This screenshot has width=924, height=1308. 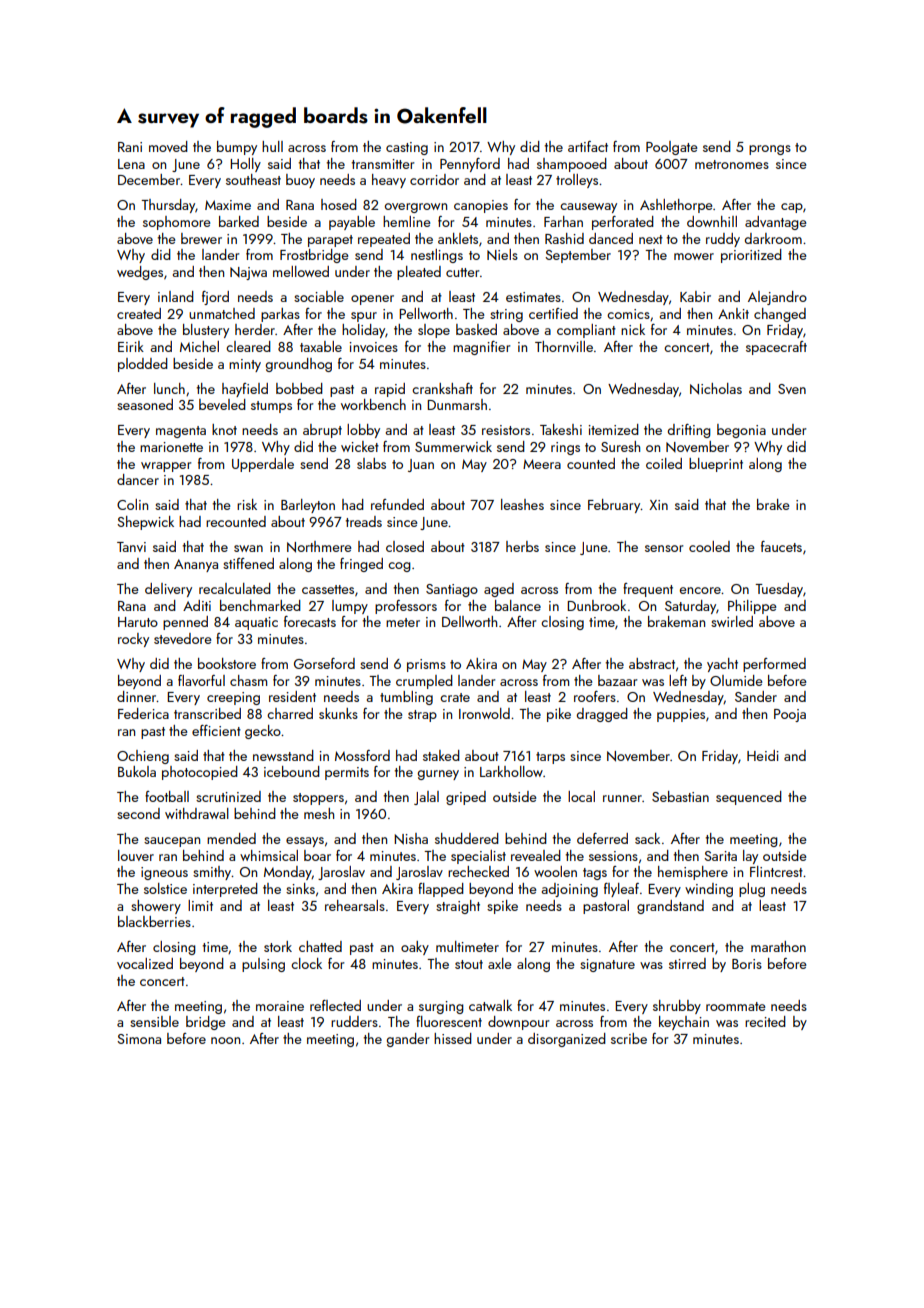 I want to click on Lena, so click(x=131, y=164).
